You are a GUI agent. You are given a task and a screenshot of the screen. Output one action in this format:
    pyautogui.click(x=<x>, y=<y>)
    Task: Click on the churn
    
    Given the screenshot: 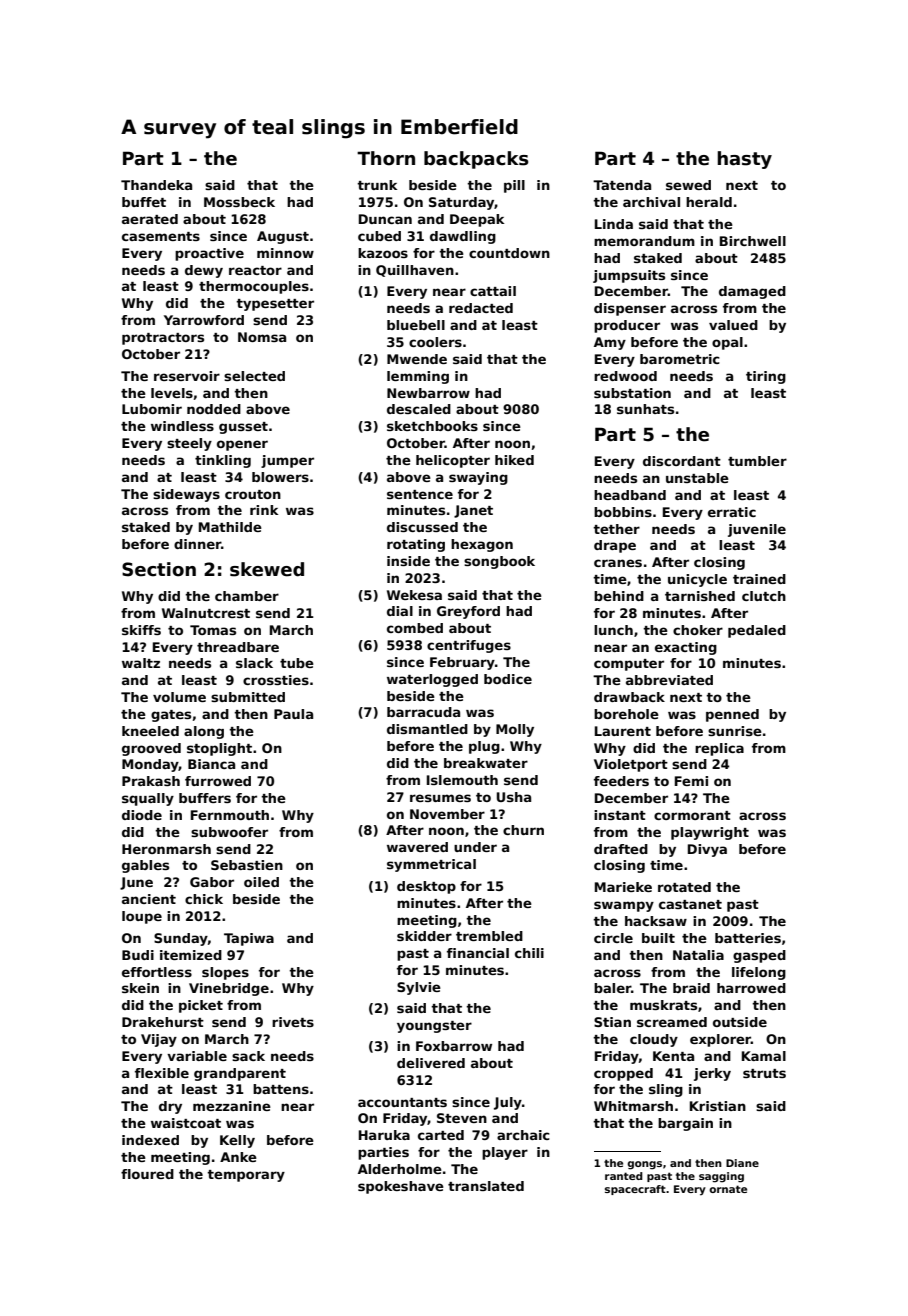 What is the action you would take?
    pyautogui.click(x=523, y=830)
